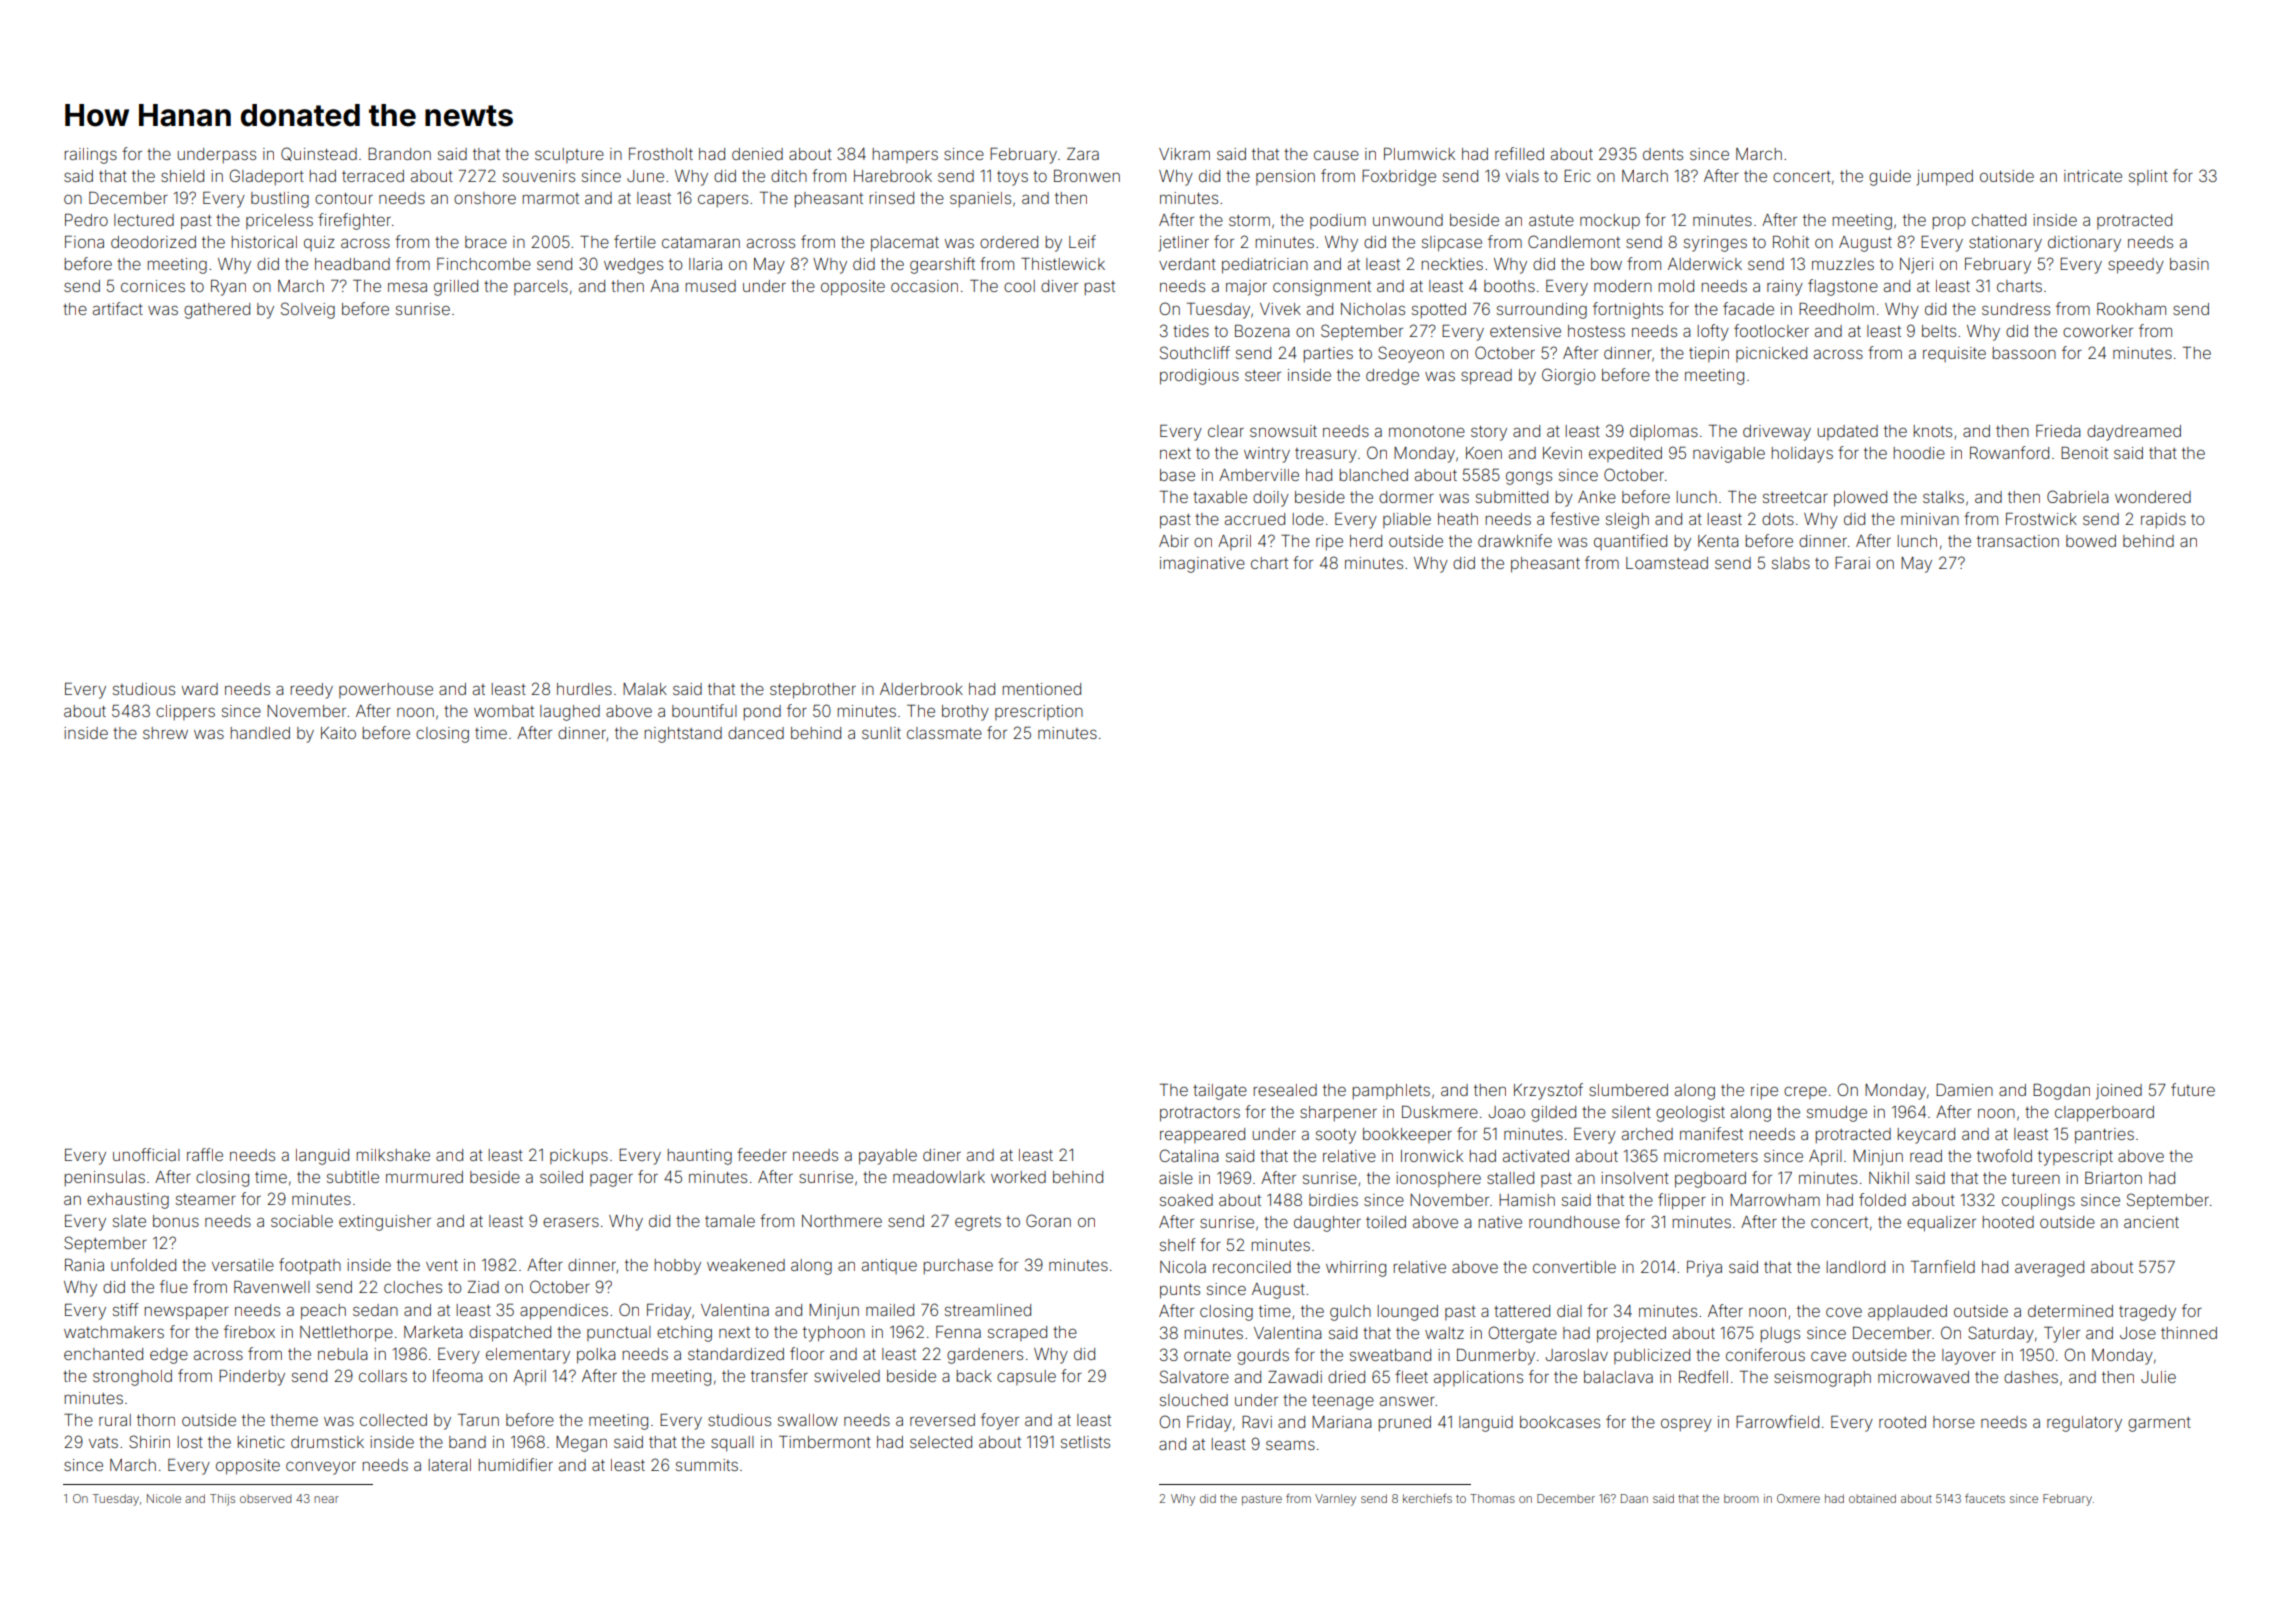 The height and width of the screenshot is (1614, 2282). I want to click on mentioned, so click(1042, 689).
